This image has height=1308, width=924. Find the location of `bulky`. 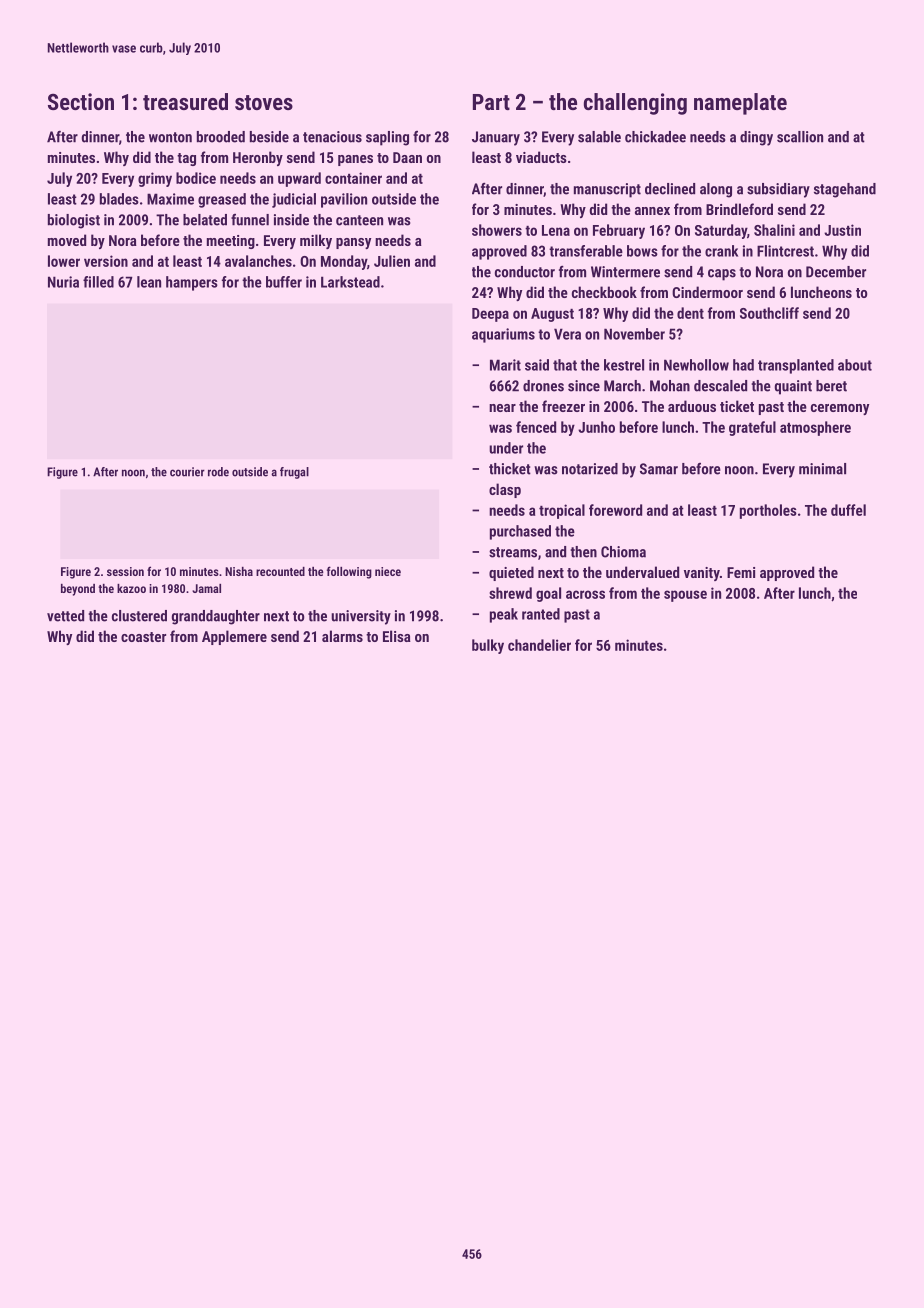

bulky is located at coordinates (488, 646).
